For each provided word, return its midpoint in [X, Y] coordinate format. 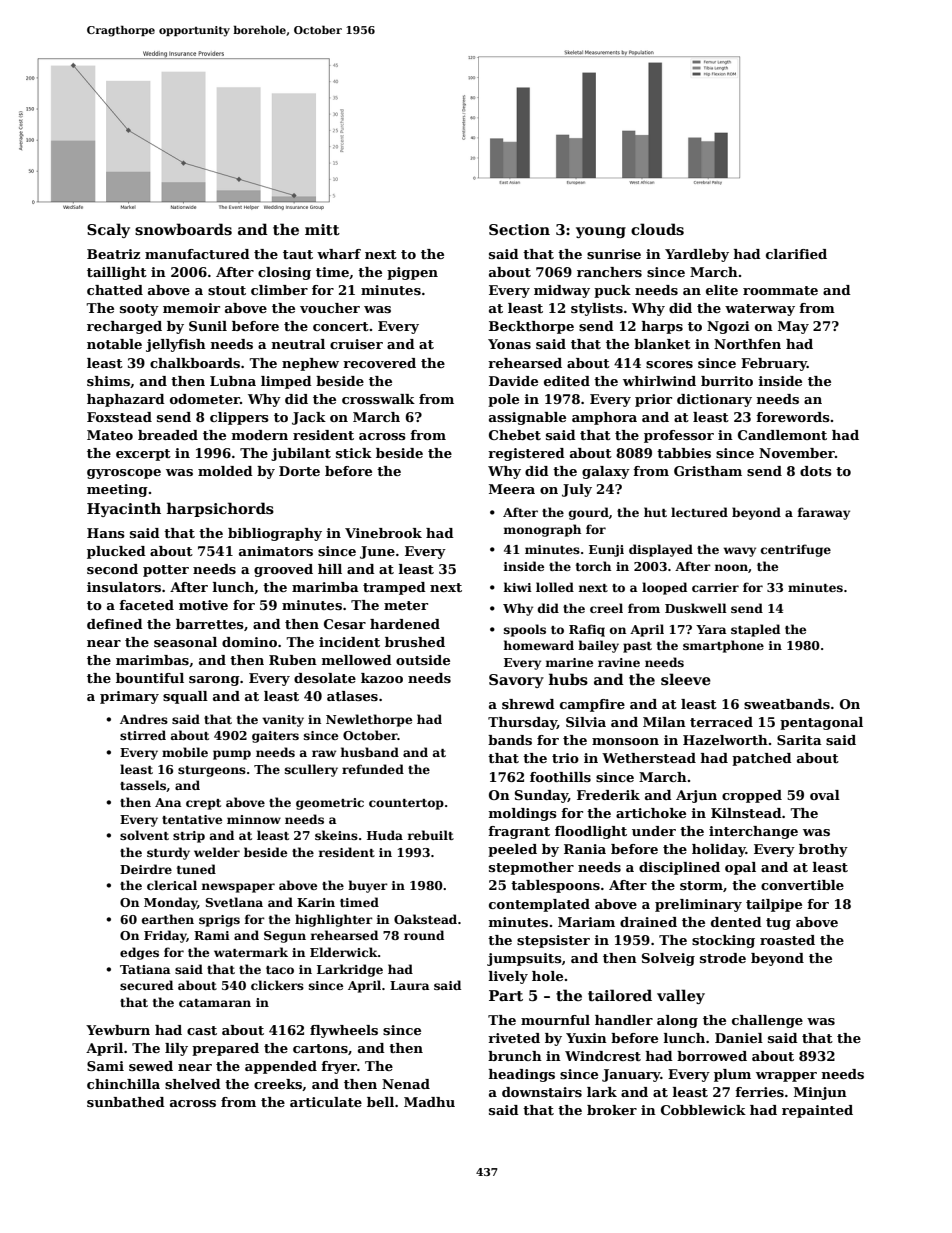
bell [380, 1102]
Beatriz [113, 254]
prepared [225, 1049]
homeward [539, 645]
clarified [796, 254]
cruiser [356, 344]
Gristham [708, 471]
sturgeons [212, 771]
